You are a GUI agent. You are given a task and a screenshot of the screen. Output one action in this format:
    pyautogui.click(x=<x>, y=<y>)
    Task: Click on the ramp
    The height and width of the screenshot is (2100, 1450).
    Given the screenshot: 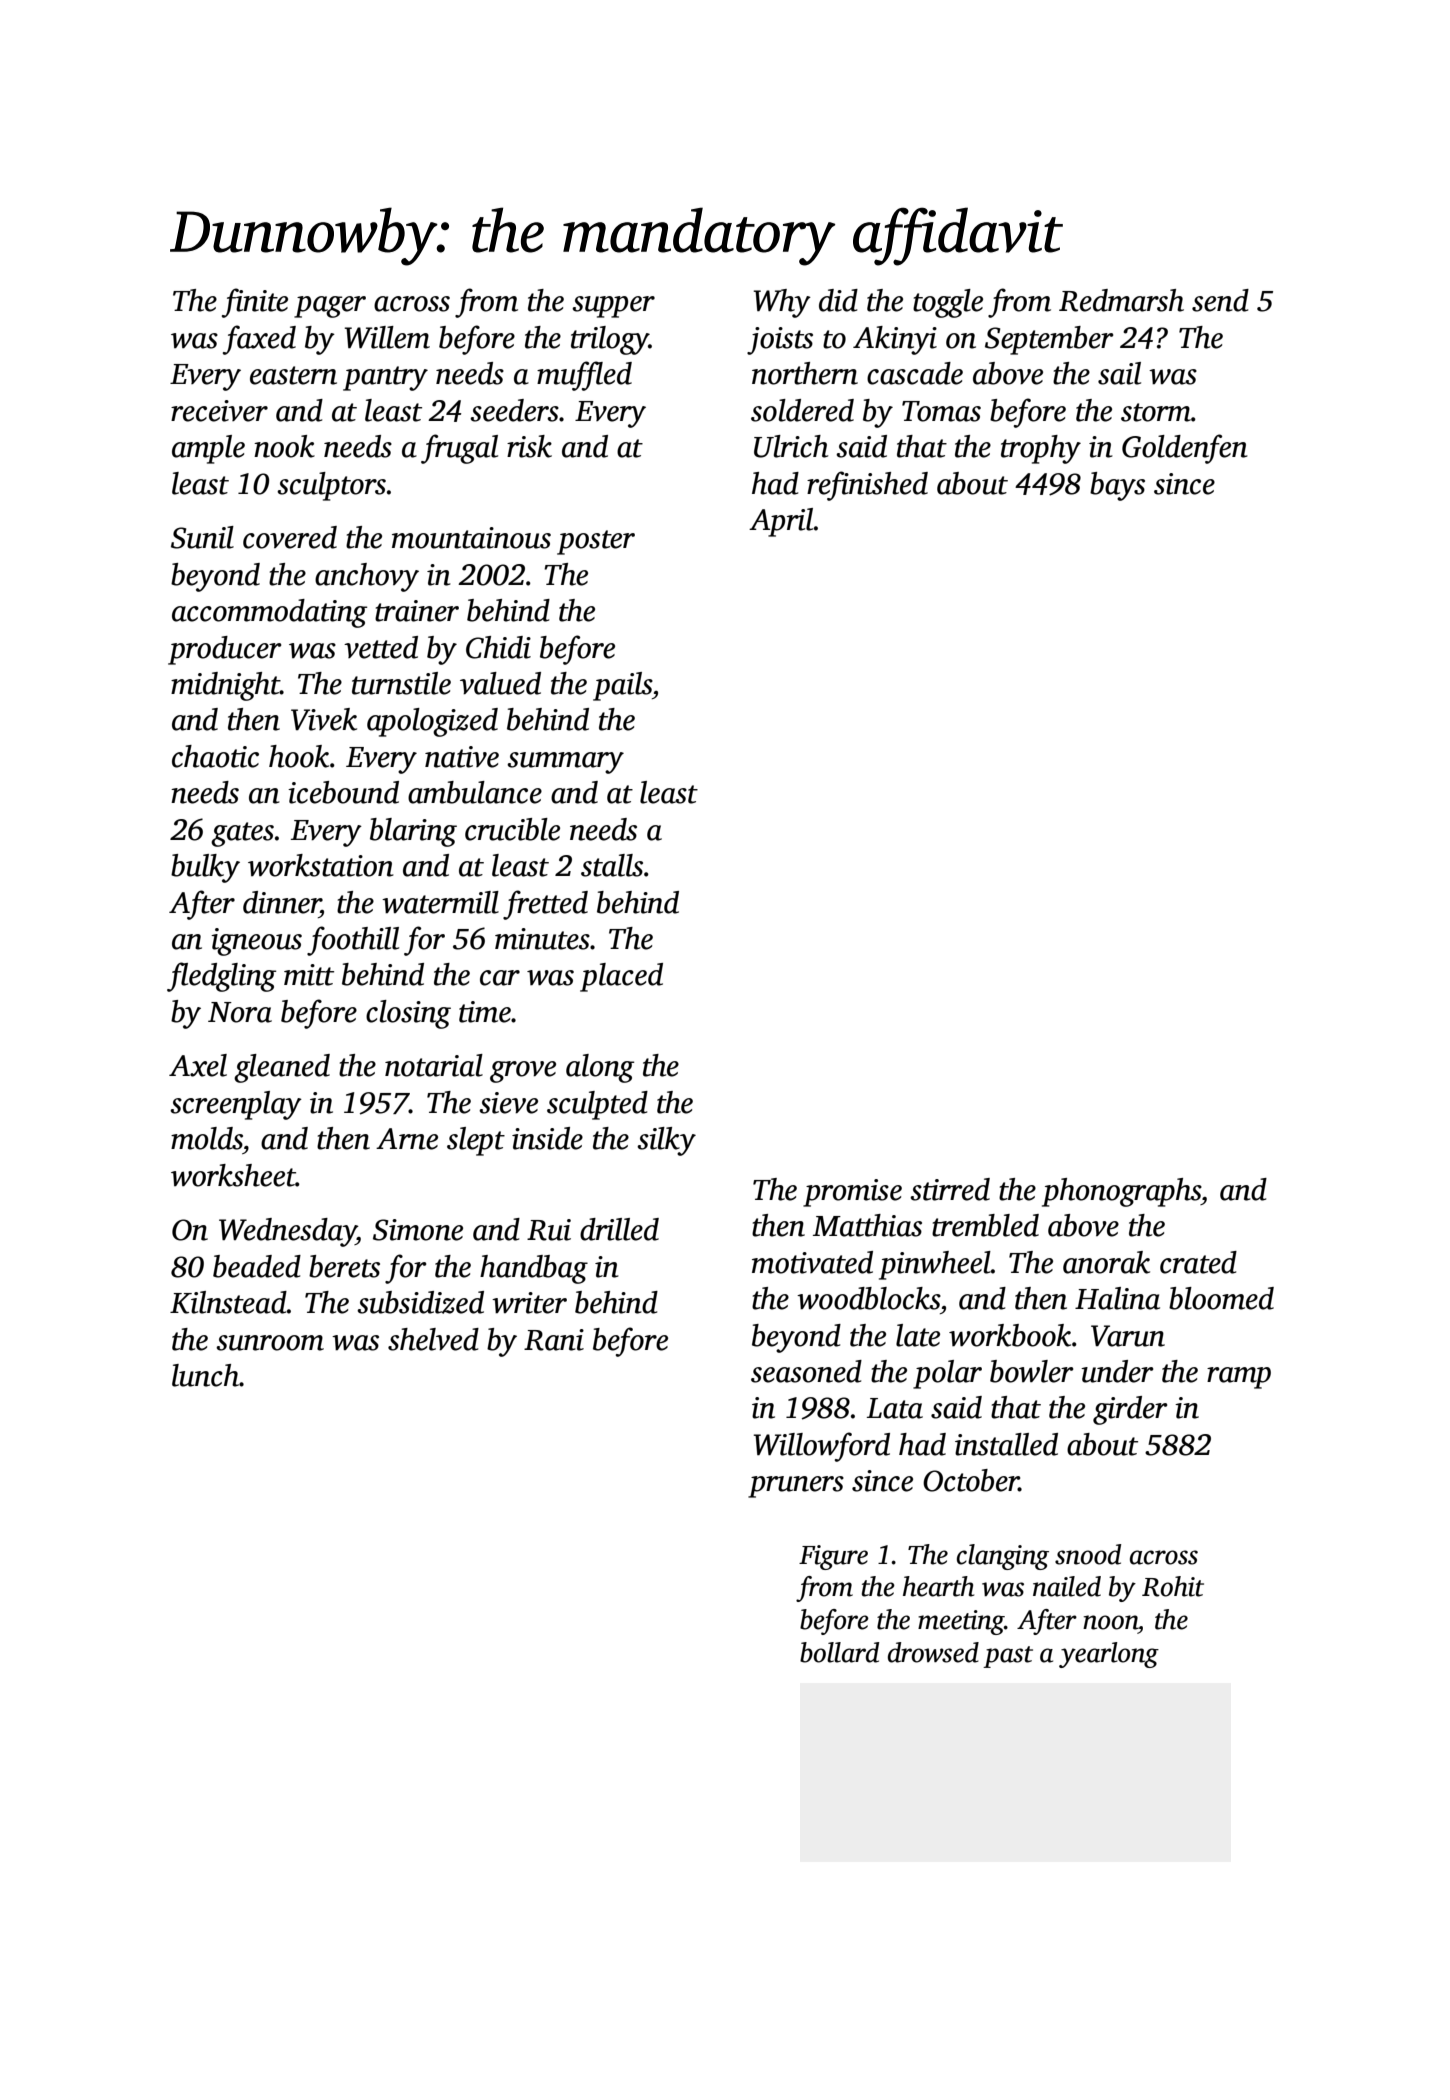 What is the action you would take?
    pyautogui.click(x=1239, y=1378)
